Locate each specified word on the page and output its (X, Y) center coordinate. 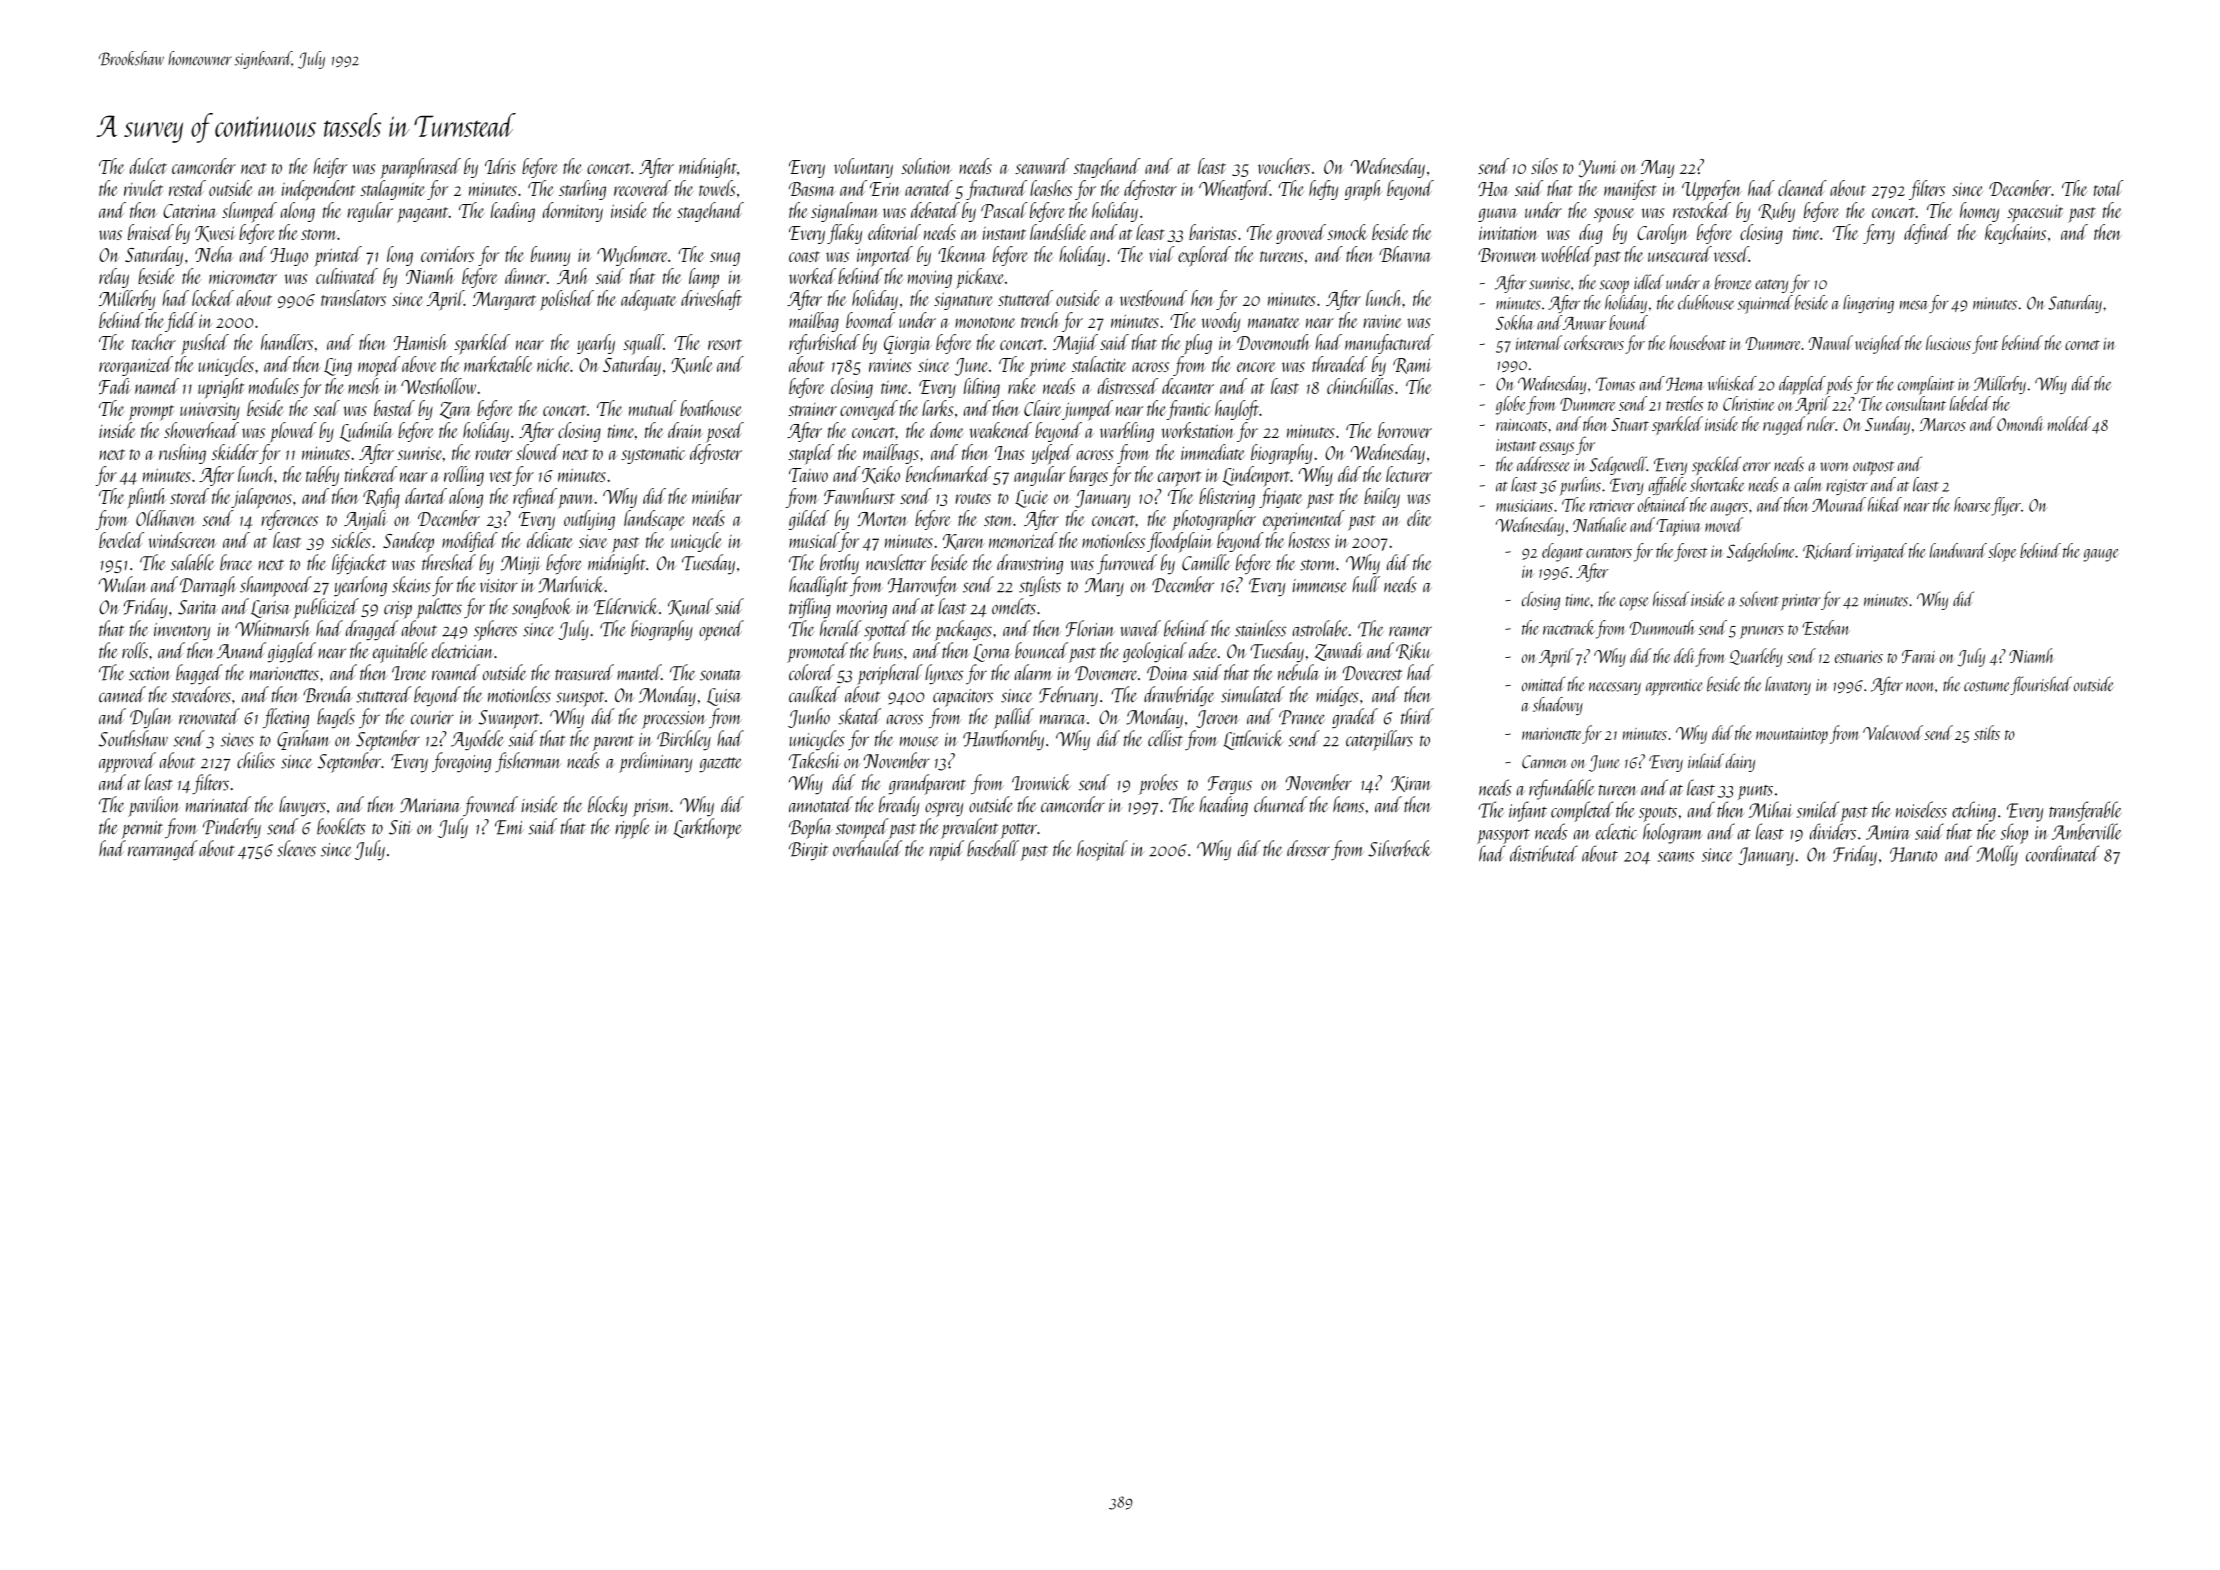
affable (1668, 486)
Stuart (1630, 424)
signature (963, 301)
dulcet (148, 166)
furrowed (1127, 564)
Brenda (328, 694)
